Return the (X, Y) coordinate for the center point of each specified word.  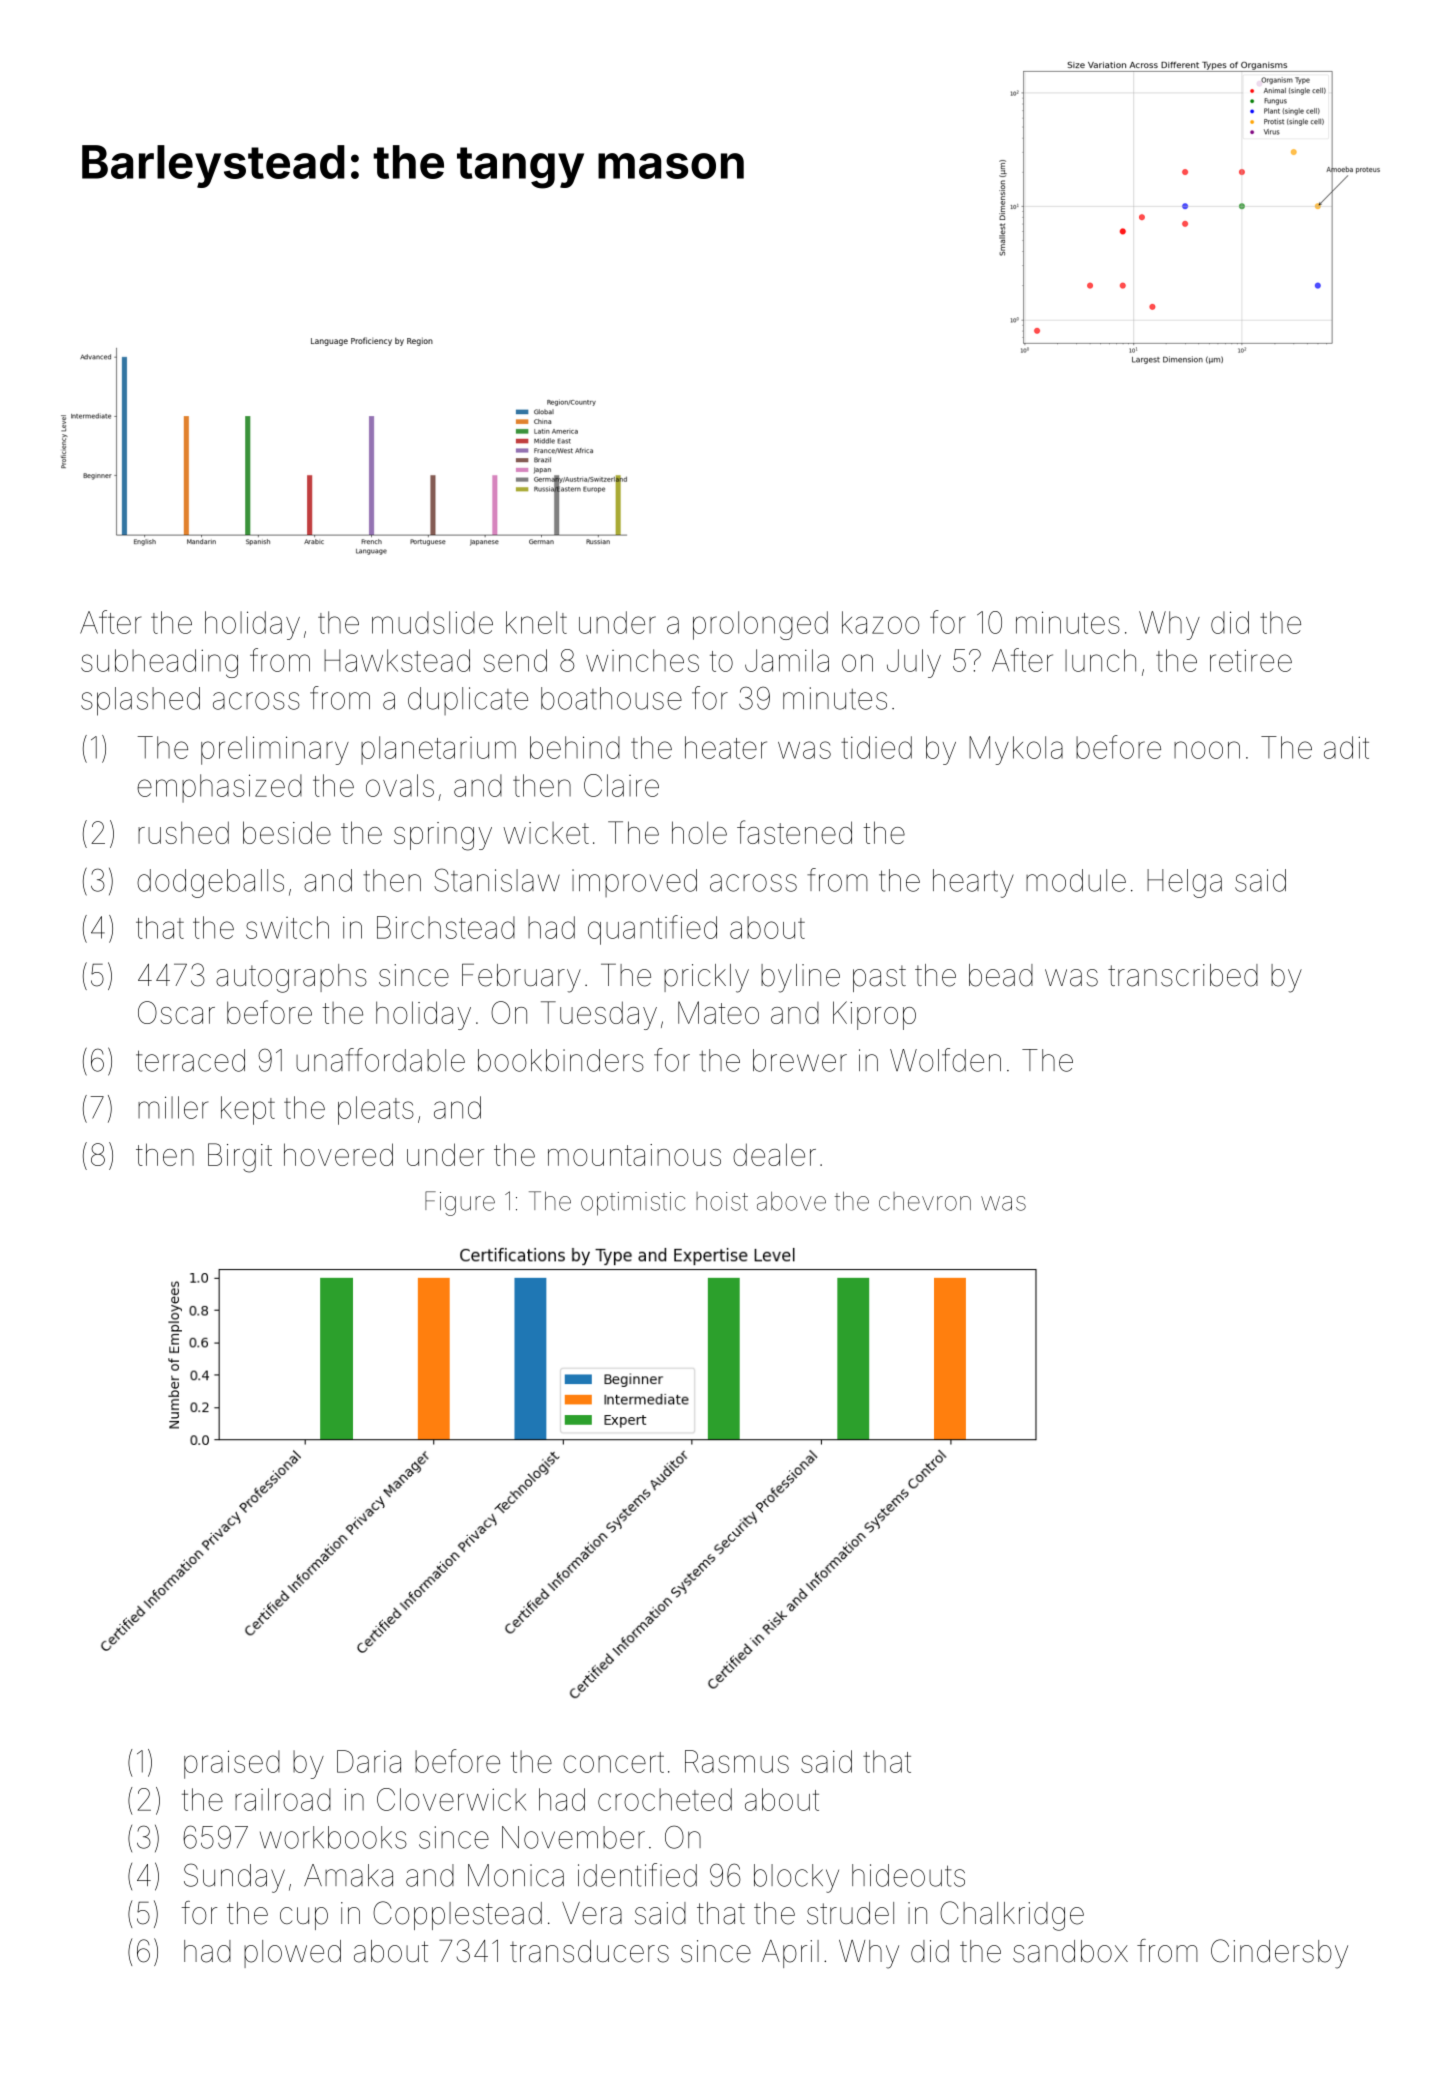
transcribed (1183, 975)
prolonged (760, 625)
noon (1207, 750)
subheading (159, 663)
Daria (369, 1761)
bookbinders (561, 1060)
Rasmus (737, 1761)
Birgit (240, 1158)
